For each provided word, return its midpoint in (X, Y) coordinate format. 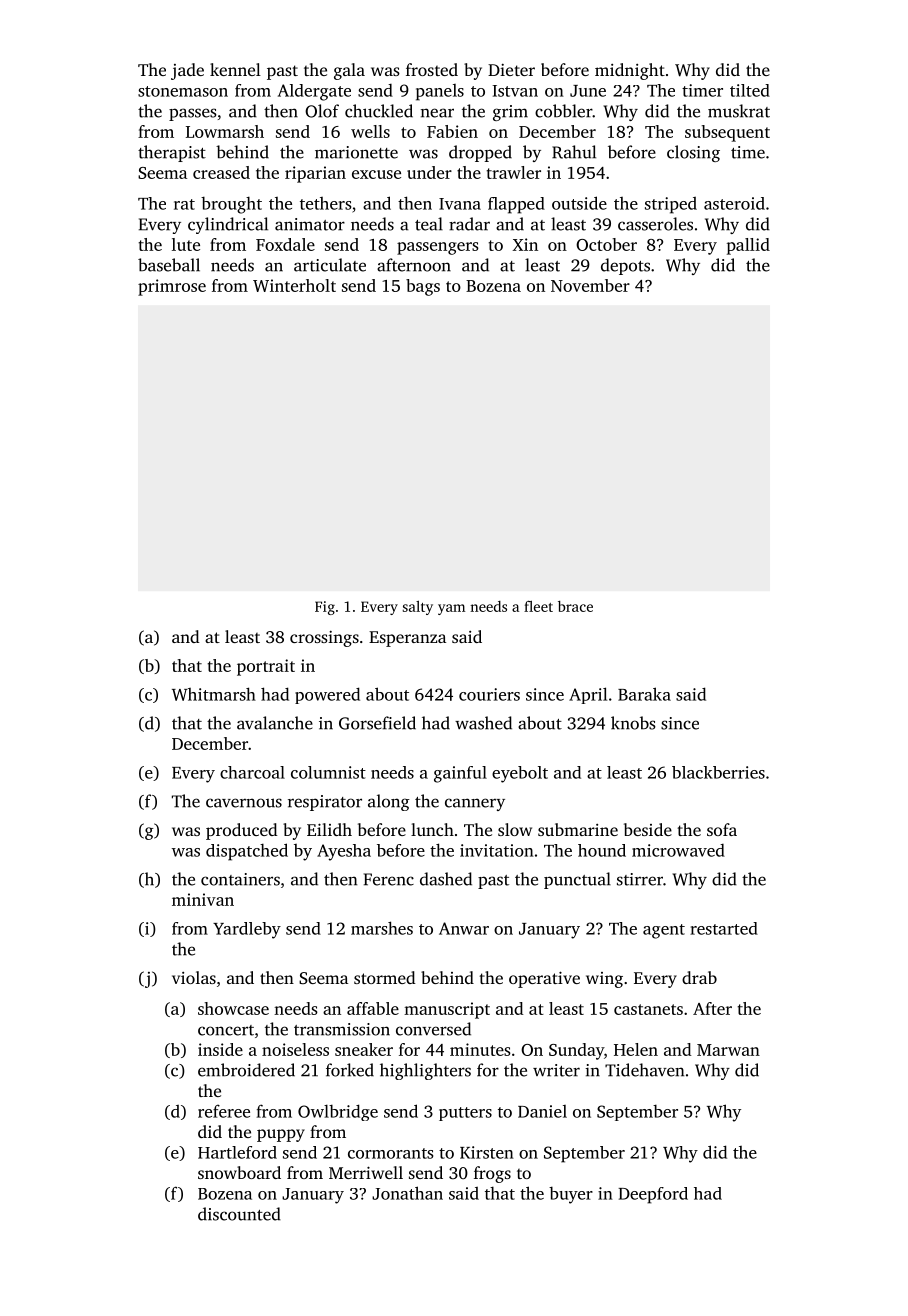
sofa (722, 829)
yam (451, 609)
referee (224, 1111)
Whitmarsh (214, 694)
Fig (325, 608)
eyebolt (520, 774)
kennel (235, 69)
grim (510, 113)
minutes (480, 1049)
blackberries (718, 772)
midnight (630, 71)
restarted (724, 928)
